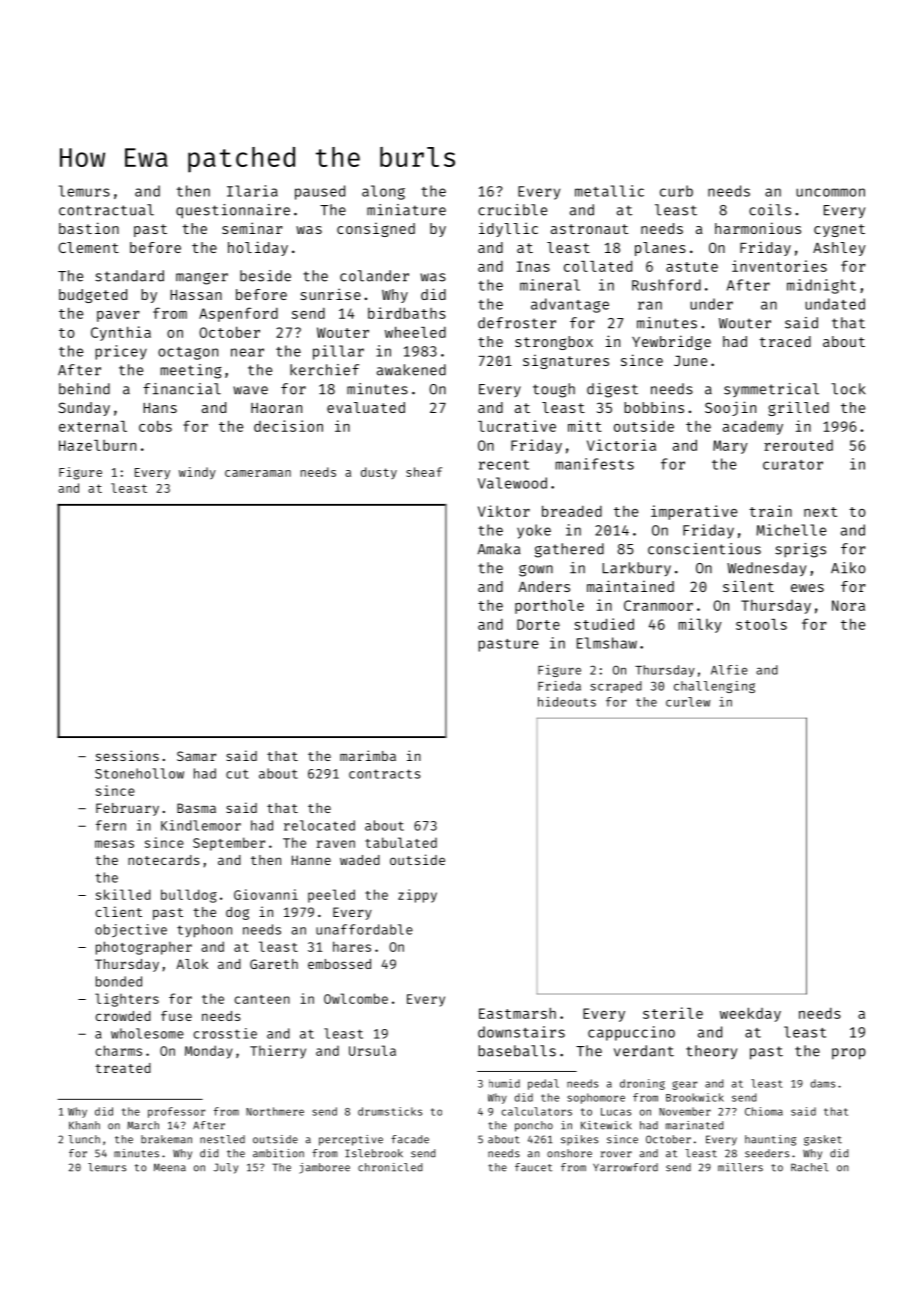  I want to click on contracts, so click(385, 774).
